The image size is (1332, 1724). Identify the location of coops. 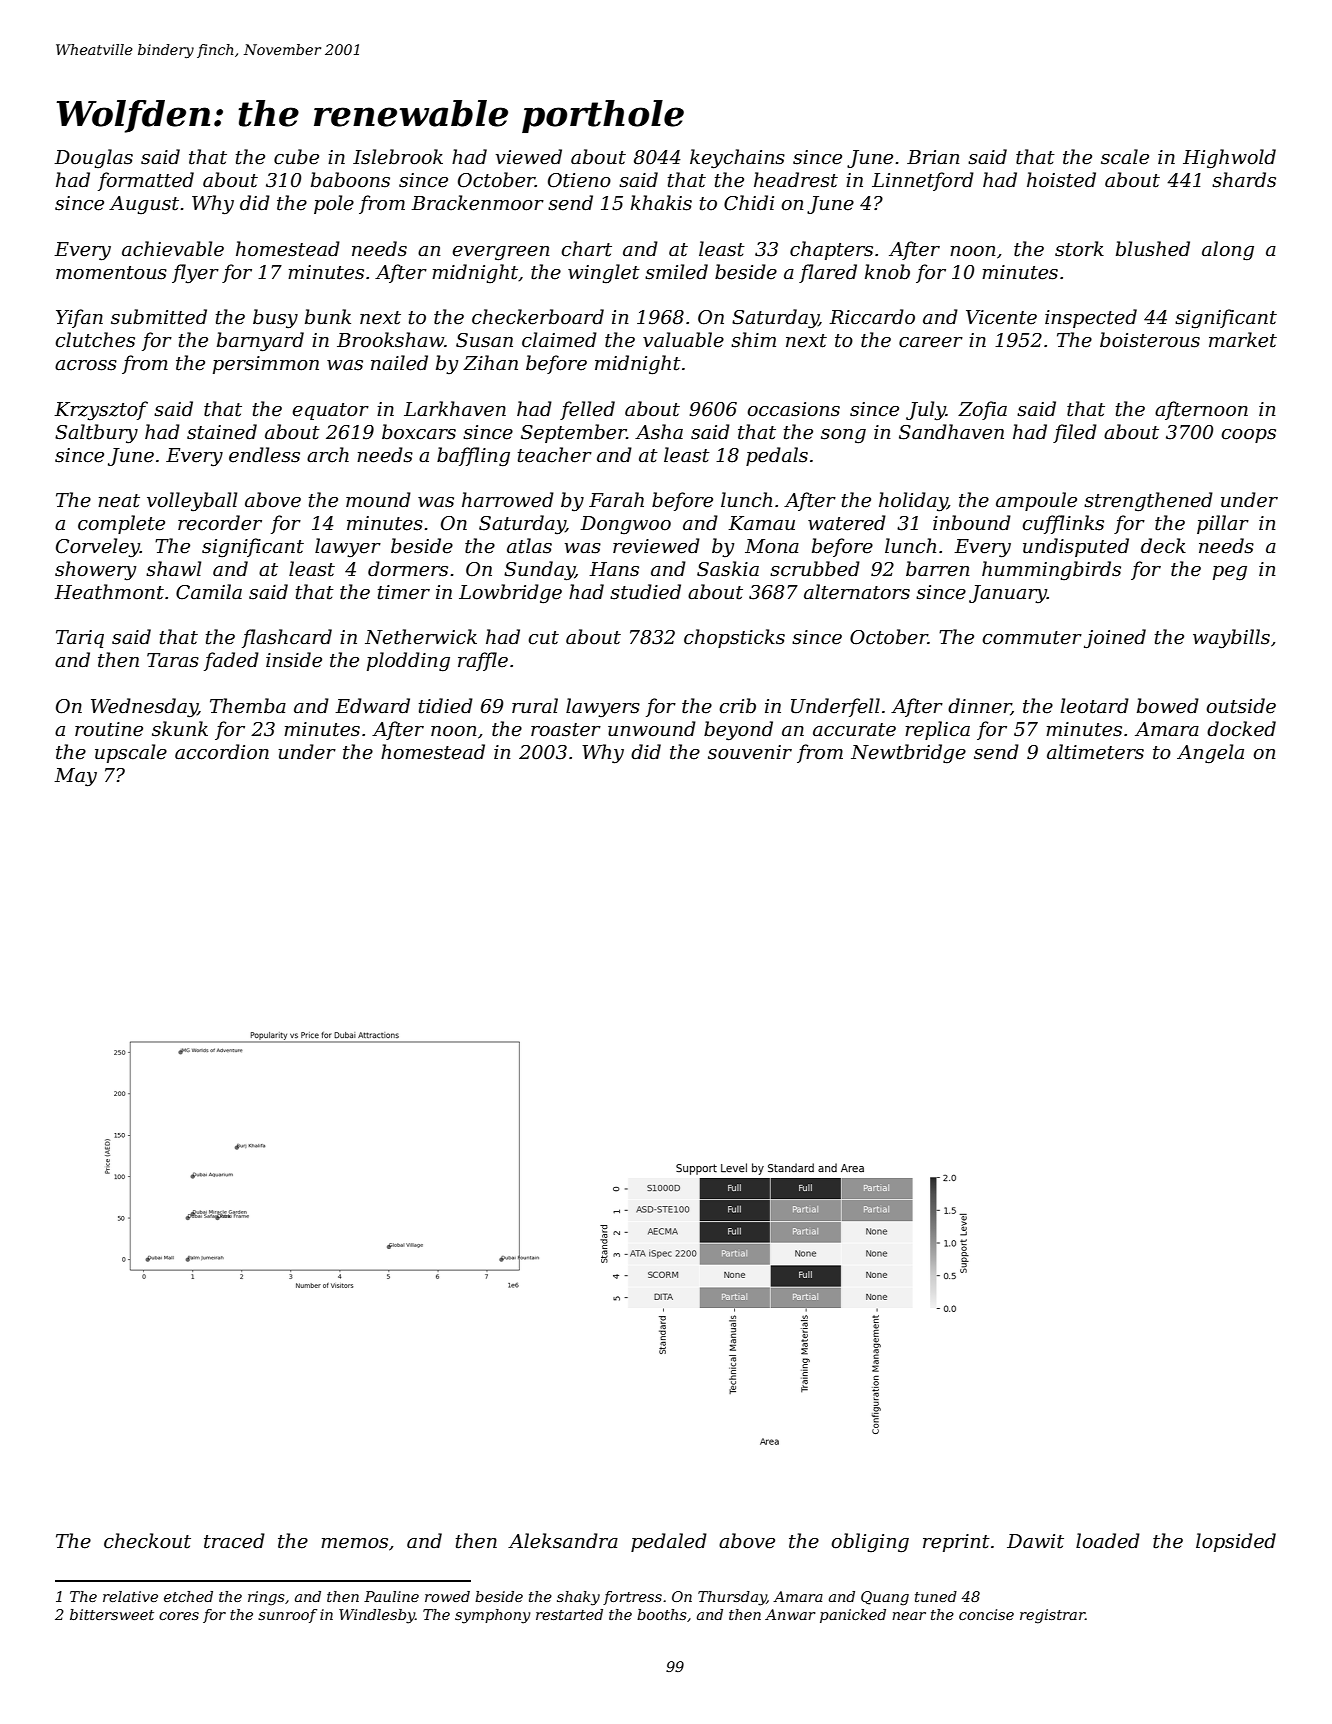
(1248, 436).
